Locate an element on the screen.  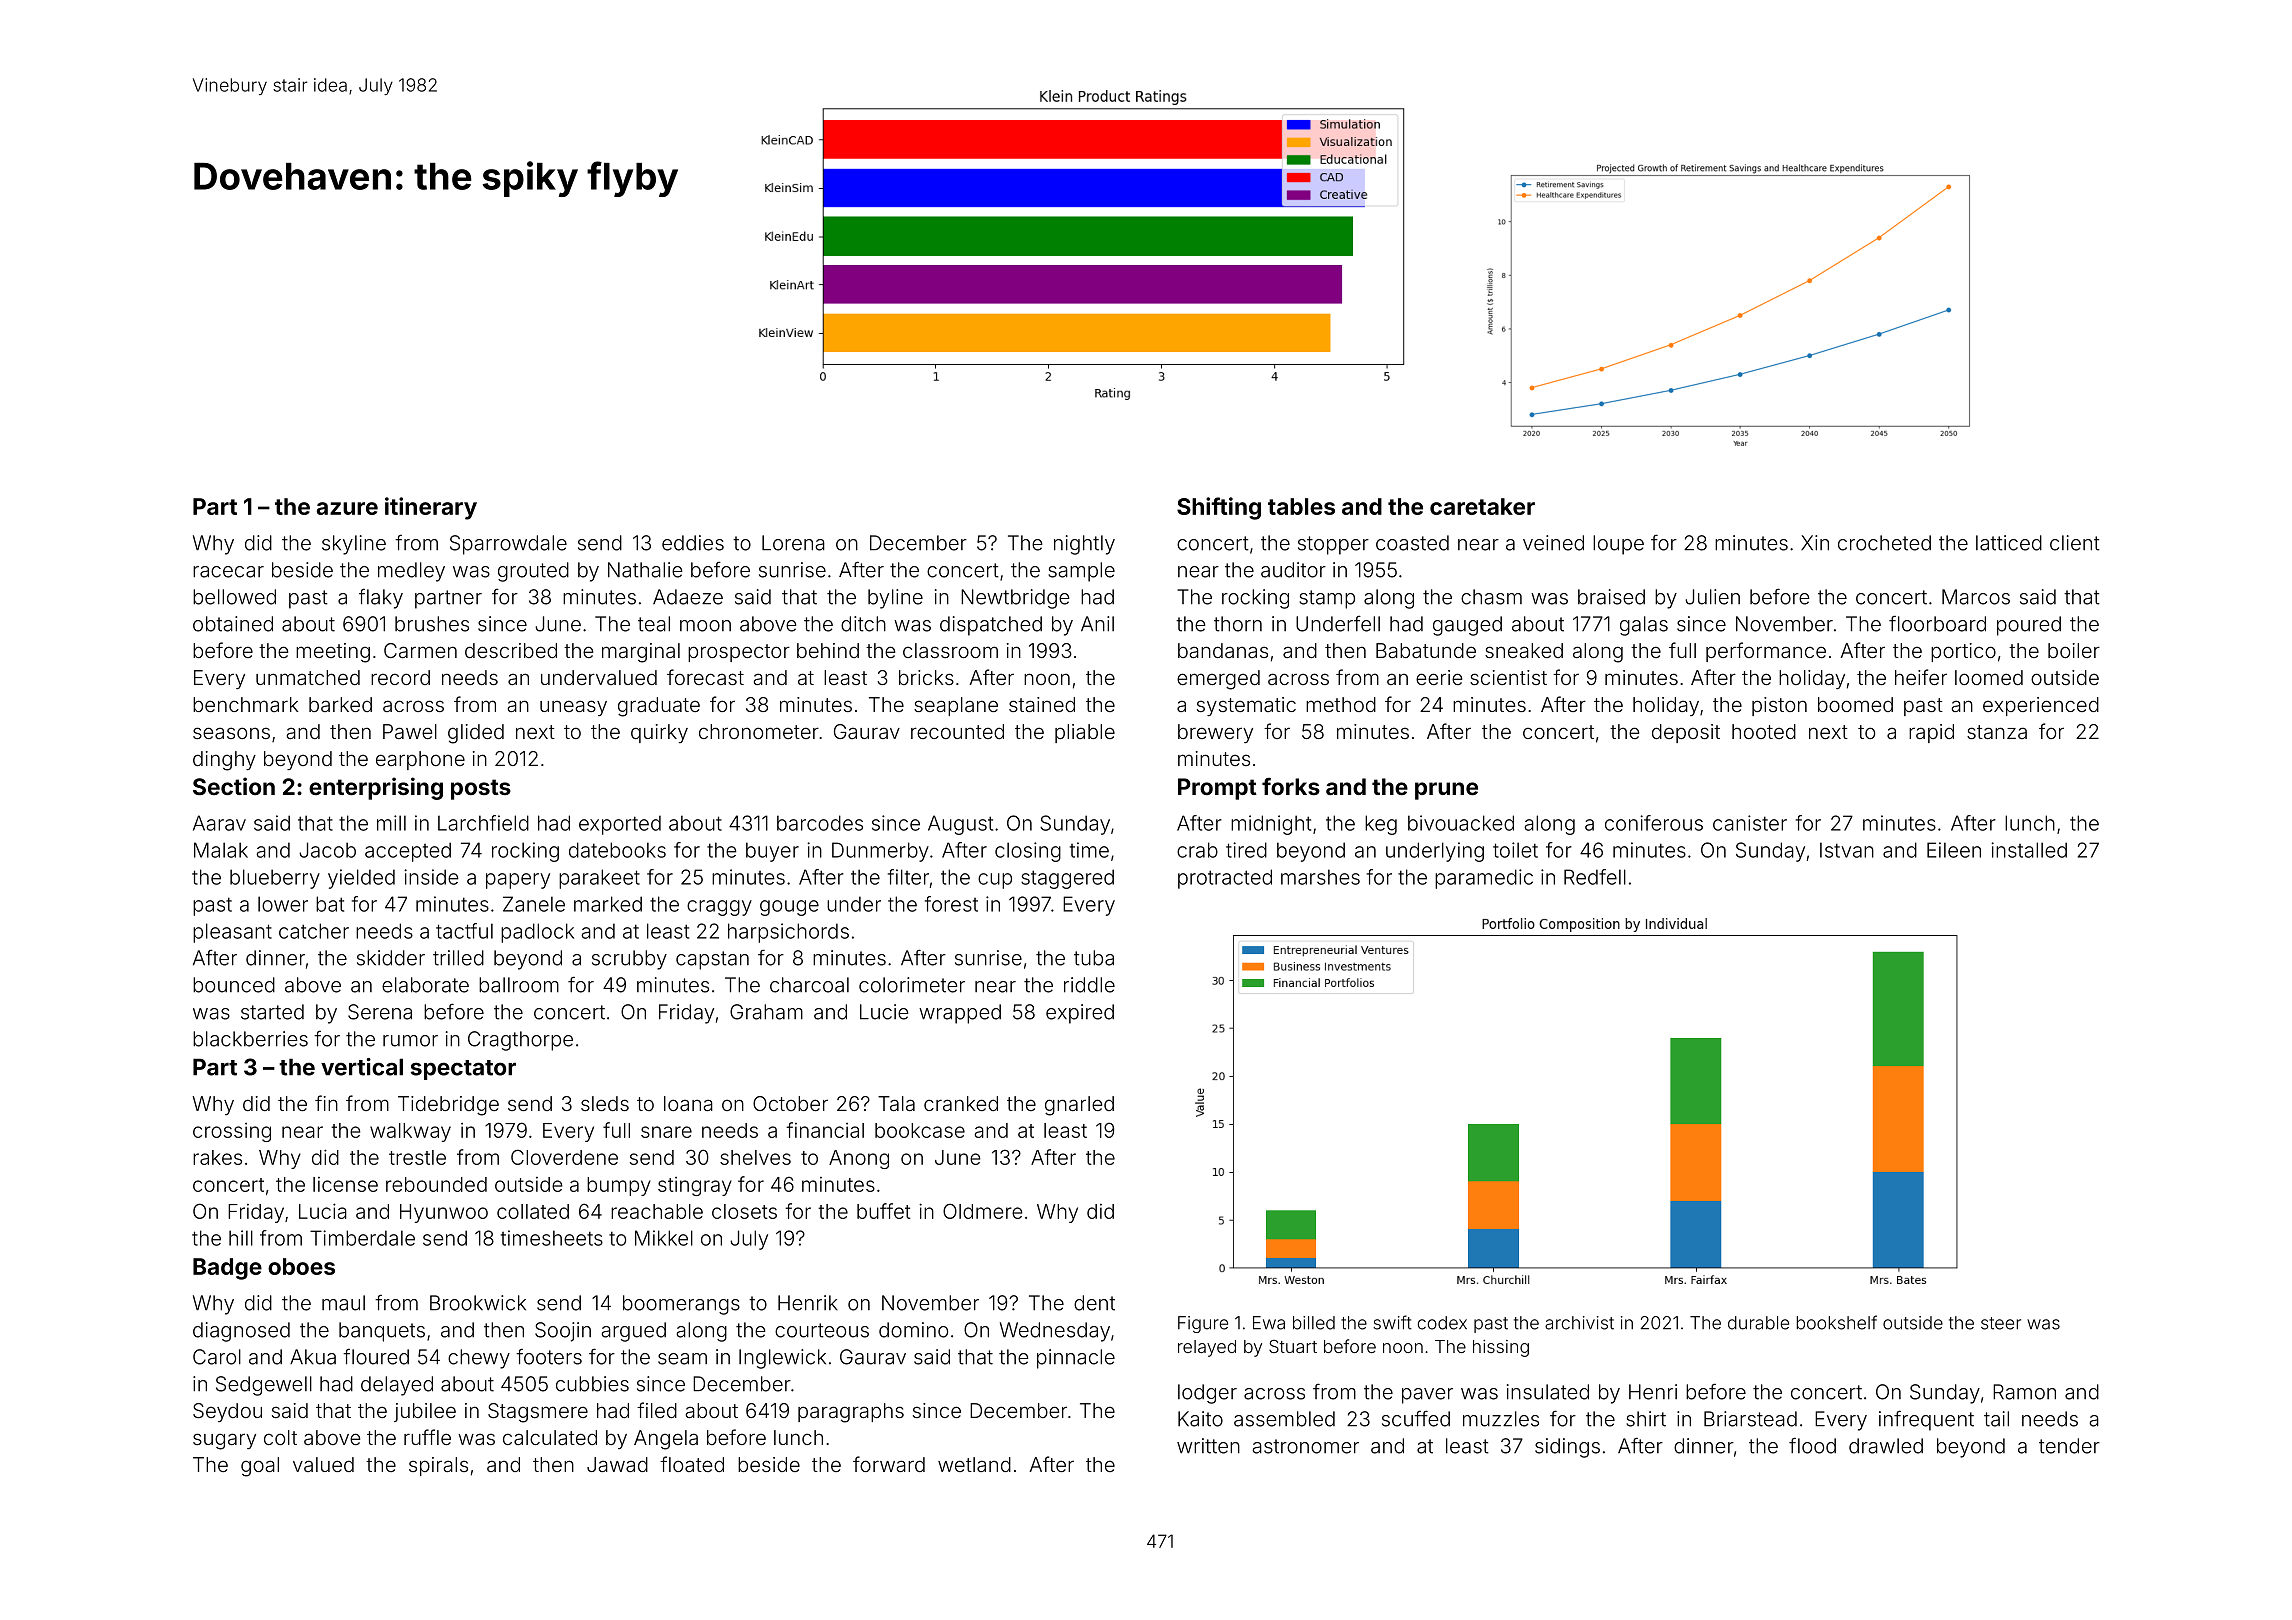
deposit is located at coordinates (1686, 733).
